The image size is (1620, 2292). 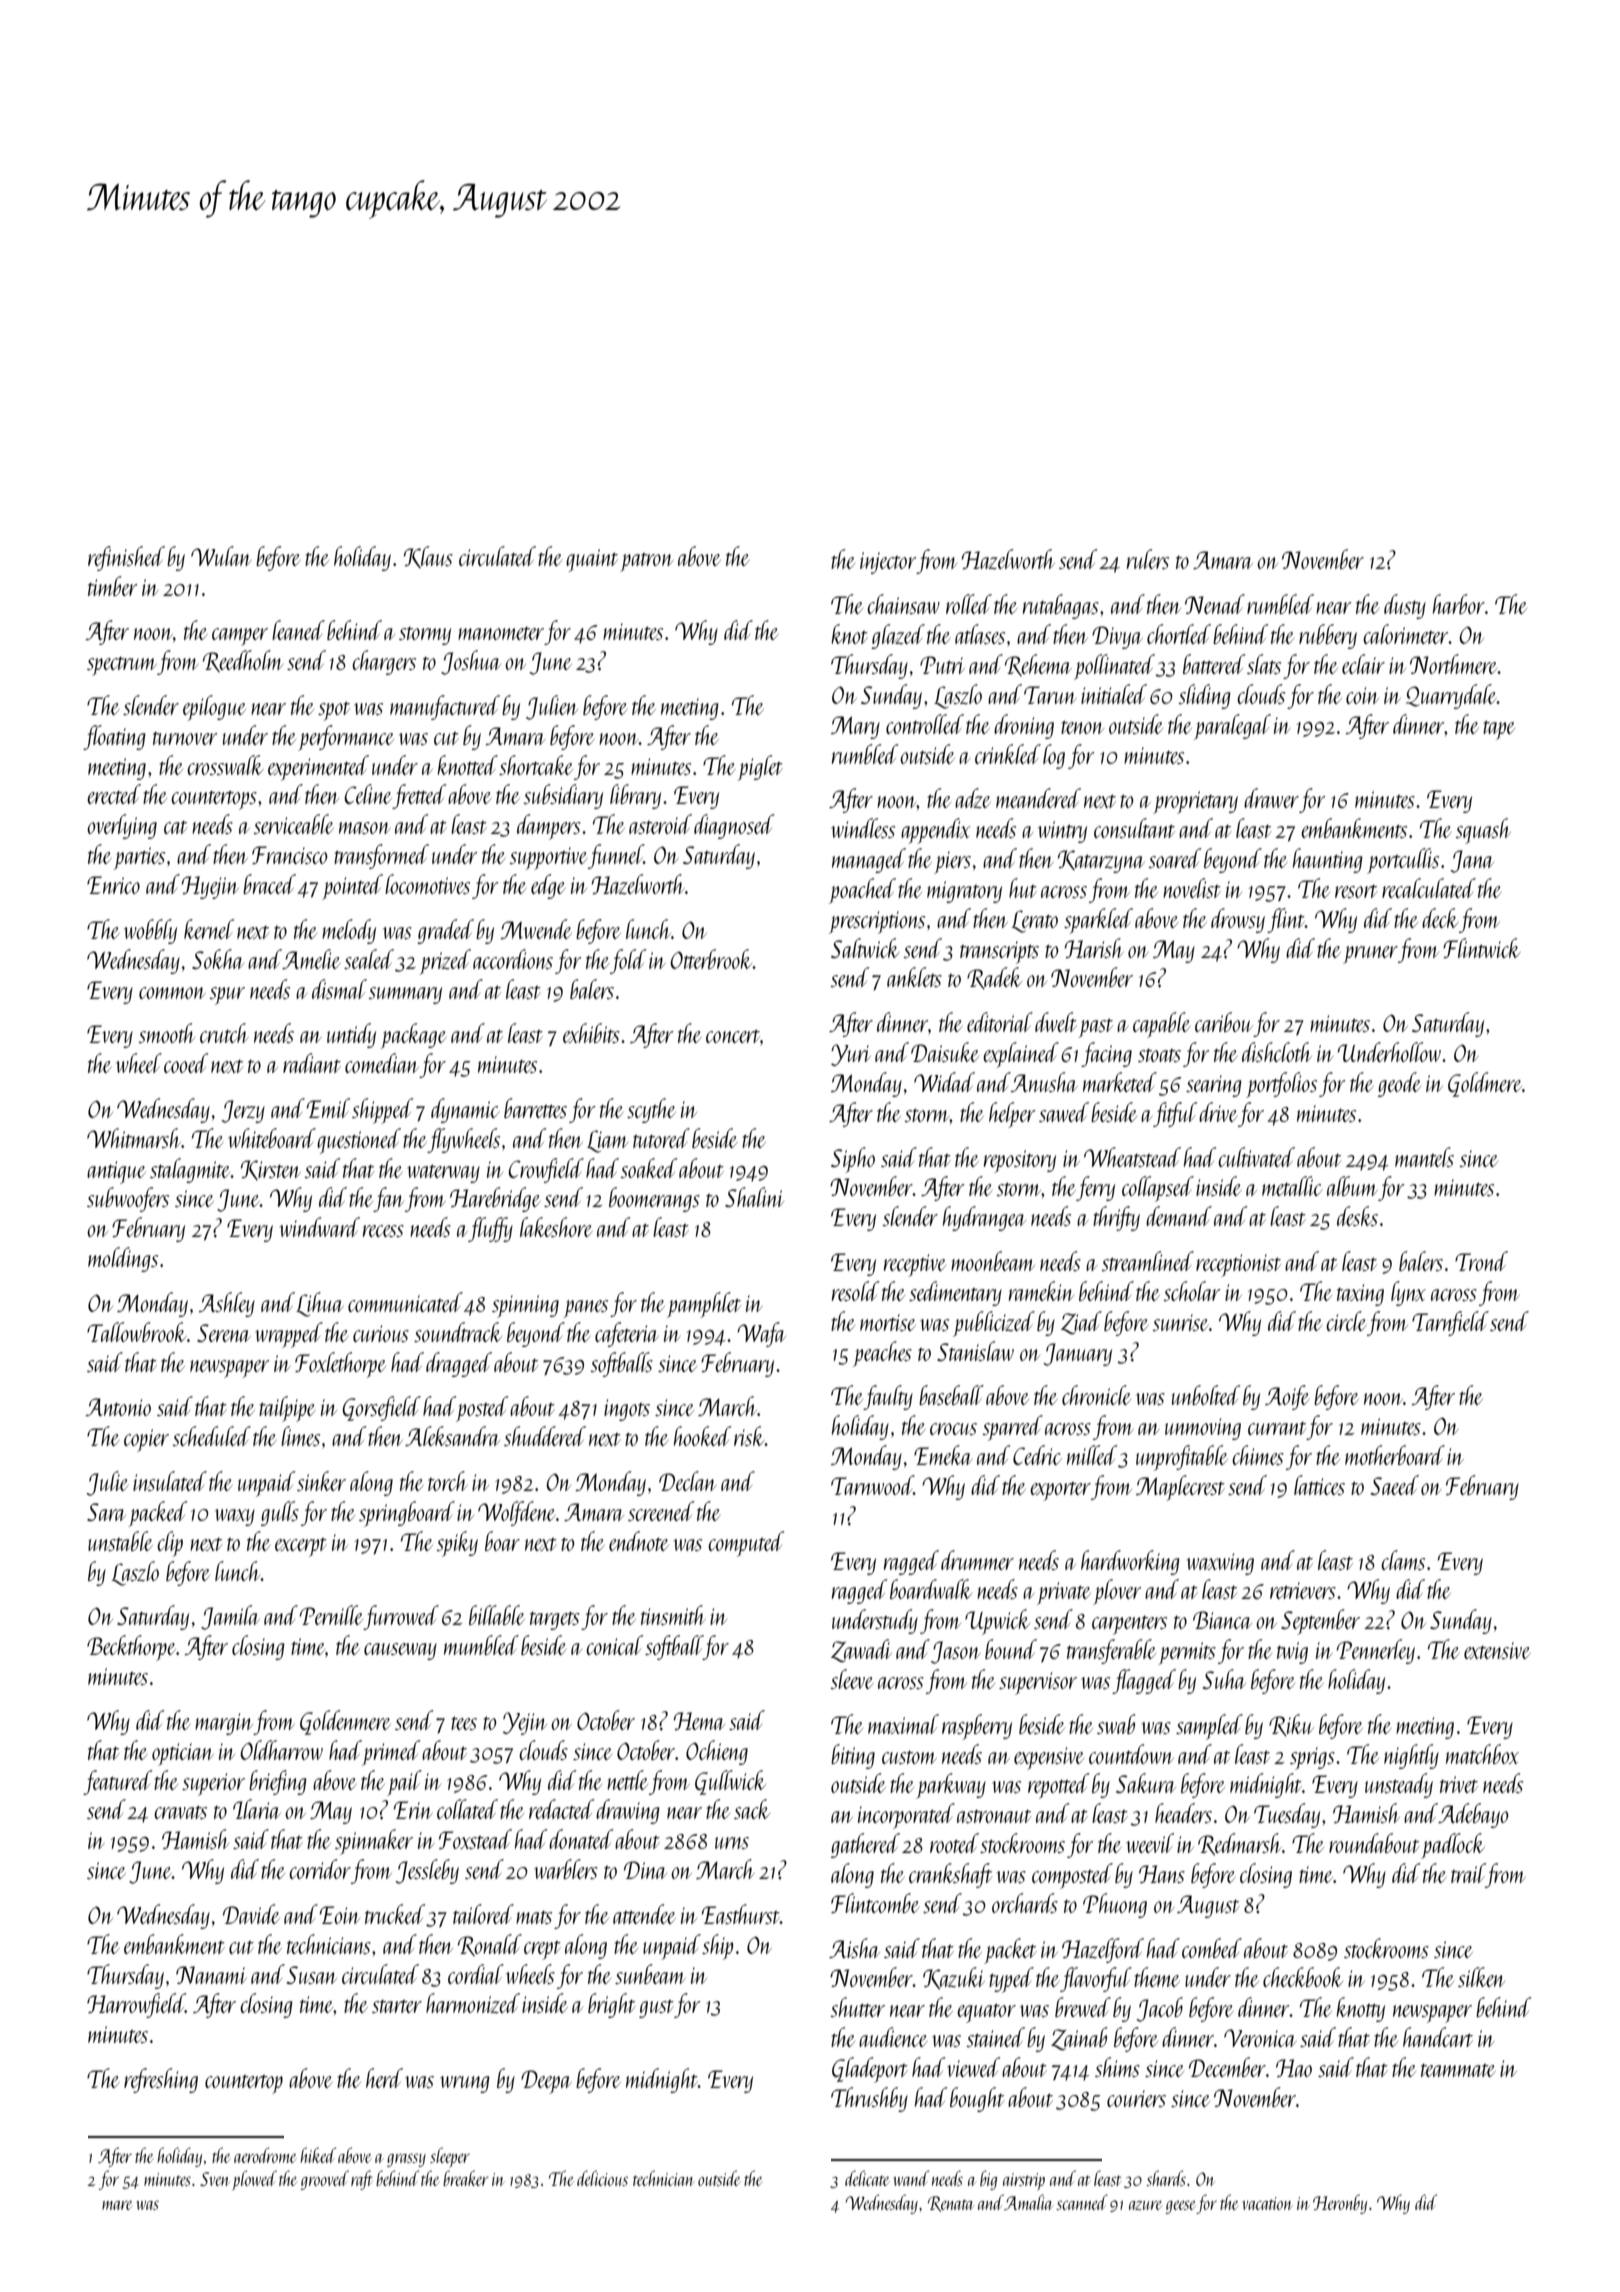 I want to click on questioned, so click(x=359, y=1141).
